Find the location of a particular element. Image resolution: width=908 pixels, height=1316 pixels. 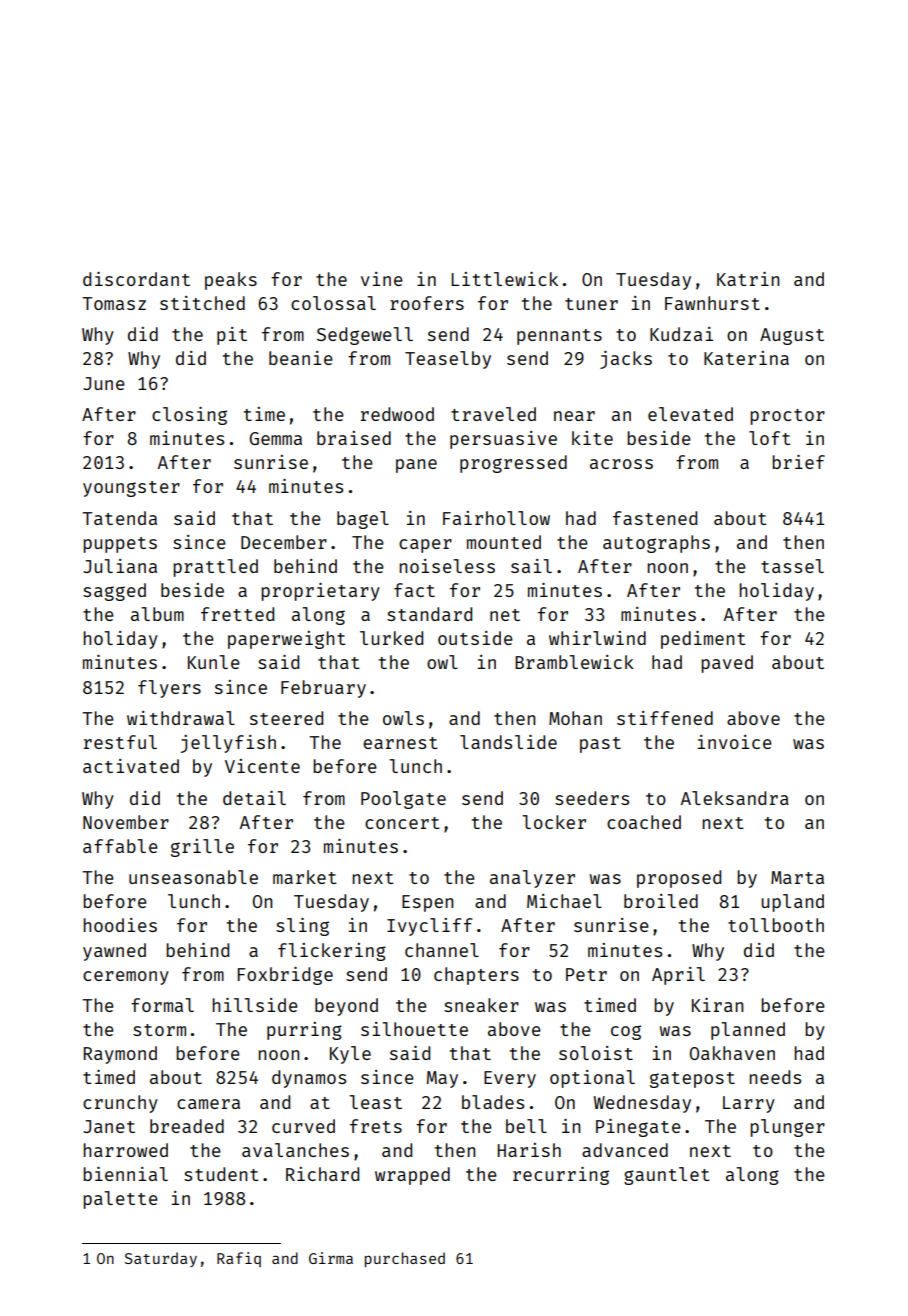

August is located at coordinates (792, 336).
